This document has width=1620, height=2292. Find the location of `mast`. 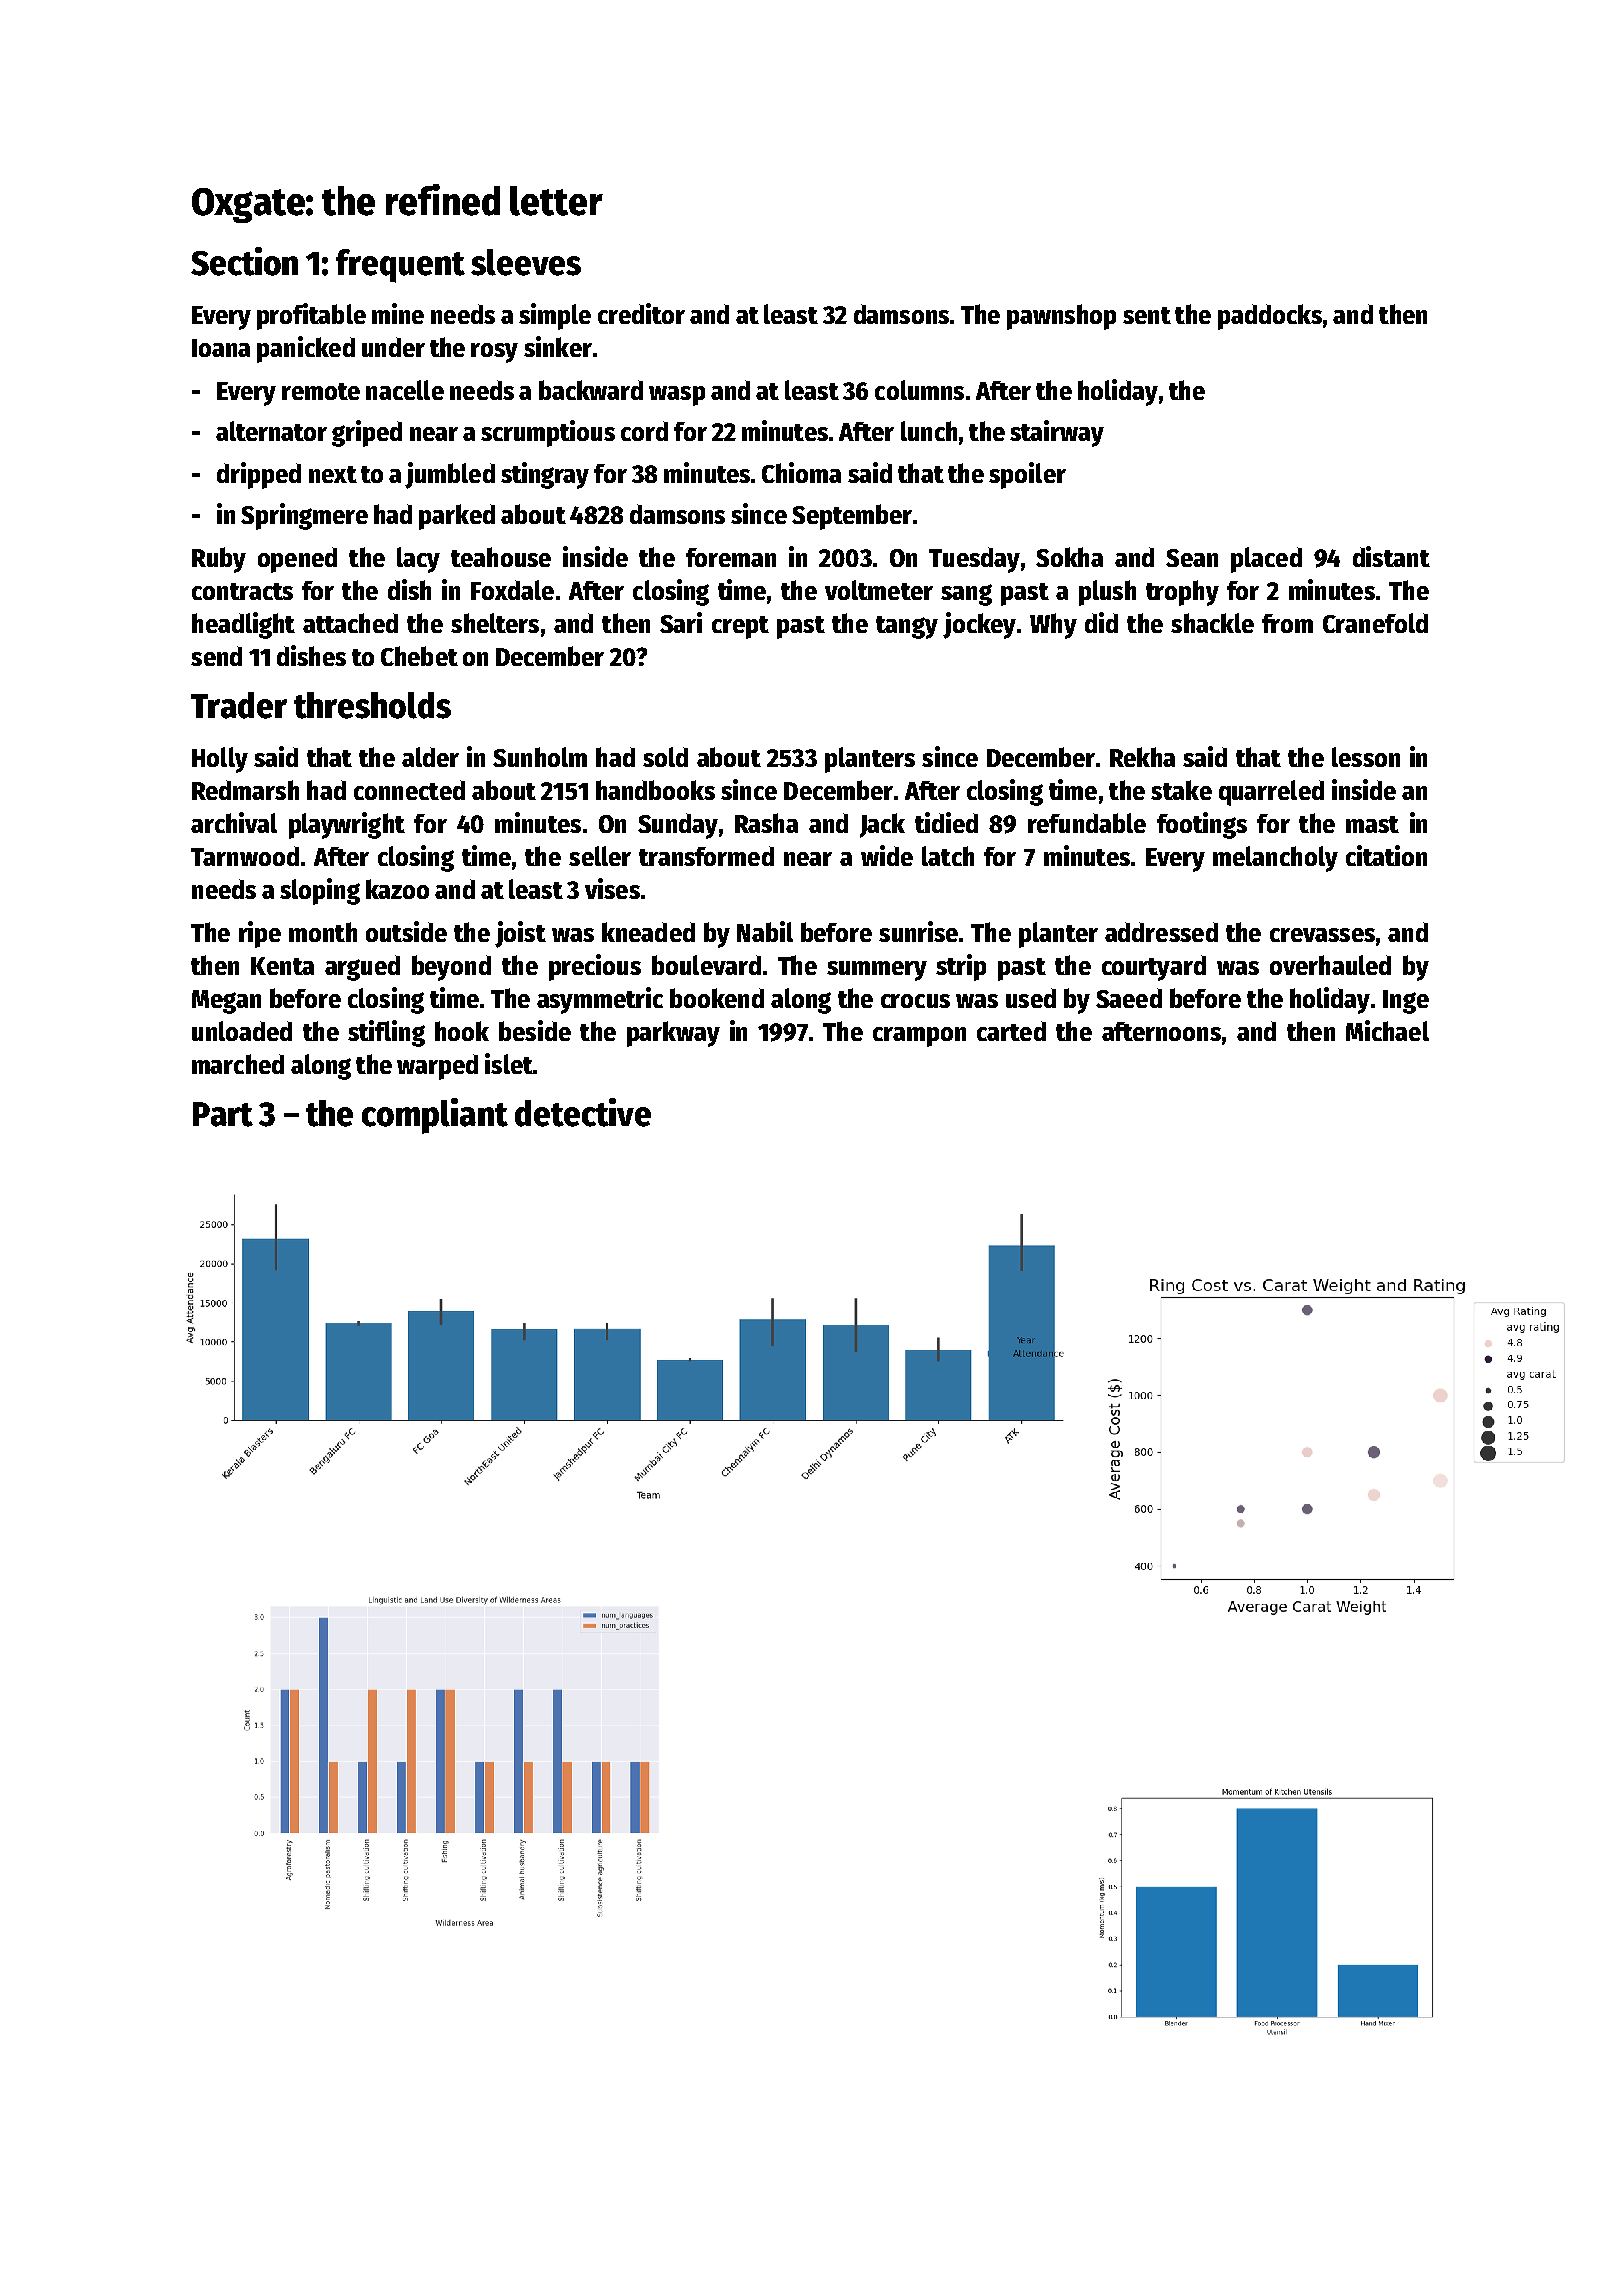

mast is located at coordinates (1372, 824).
